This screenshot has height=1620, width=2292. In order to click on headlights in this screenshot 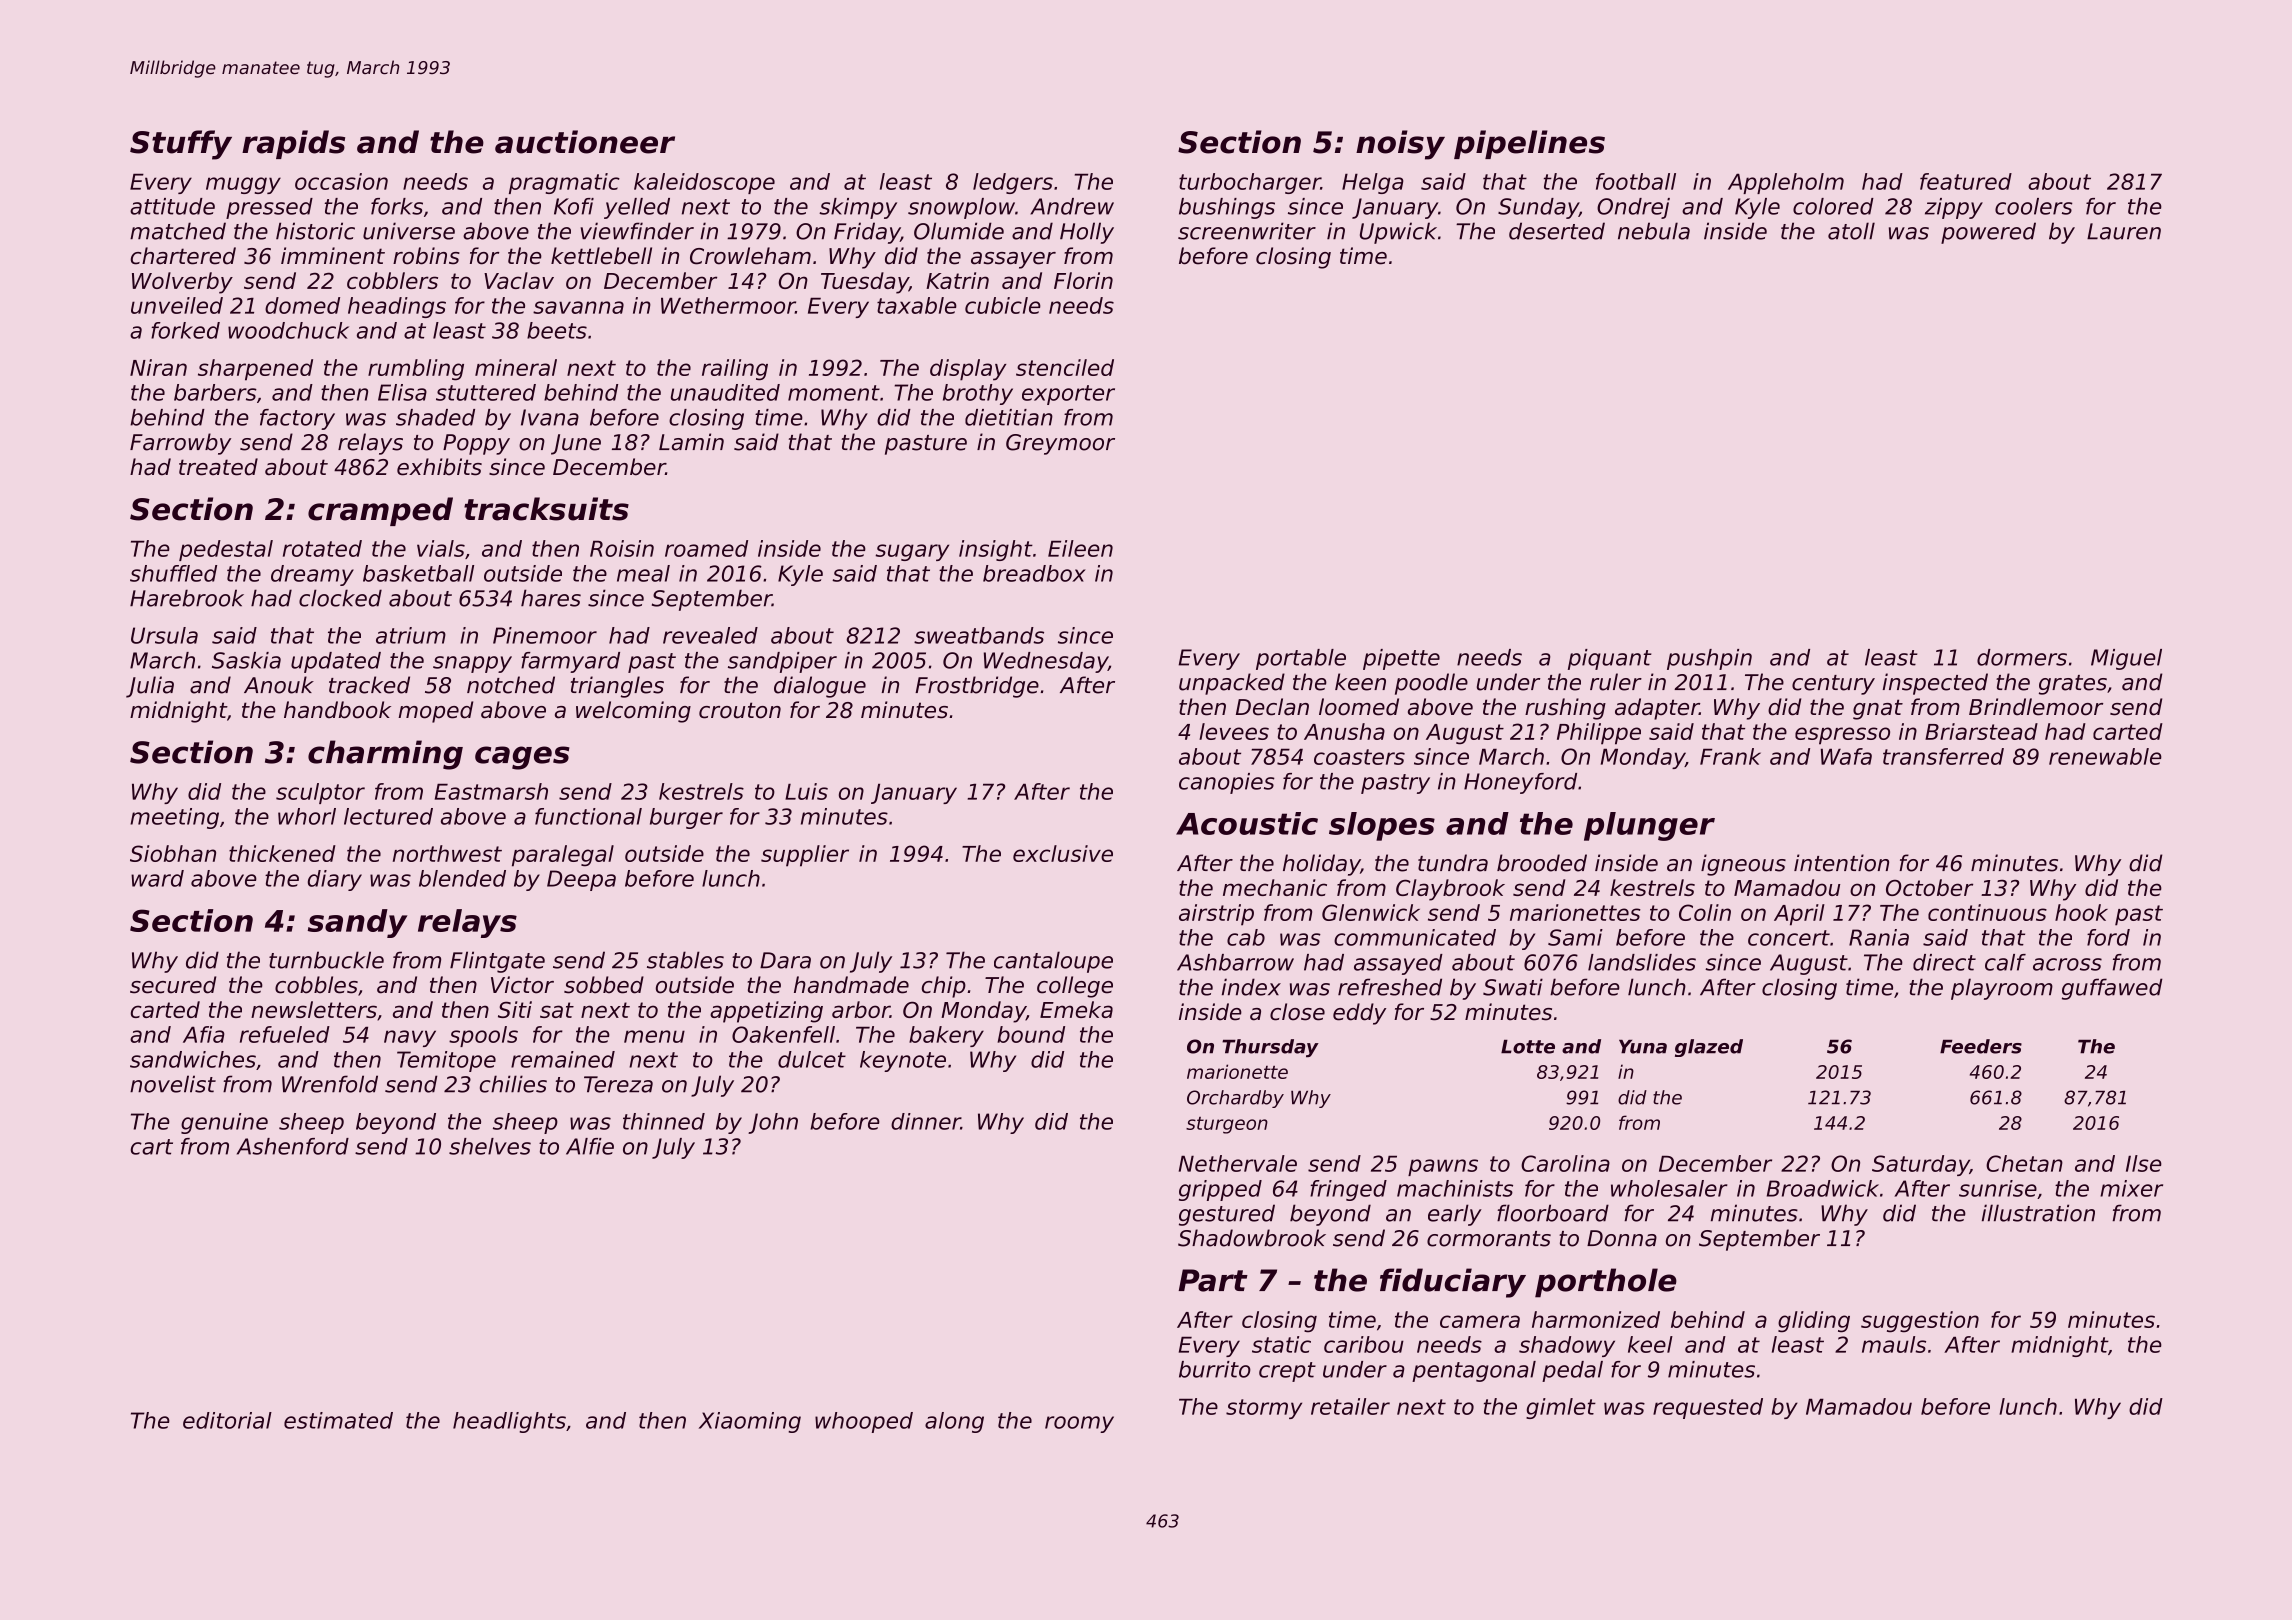, I will do `click(509, 1422)`.
